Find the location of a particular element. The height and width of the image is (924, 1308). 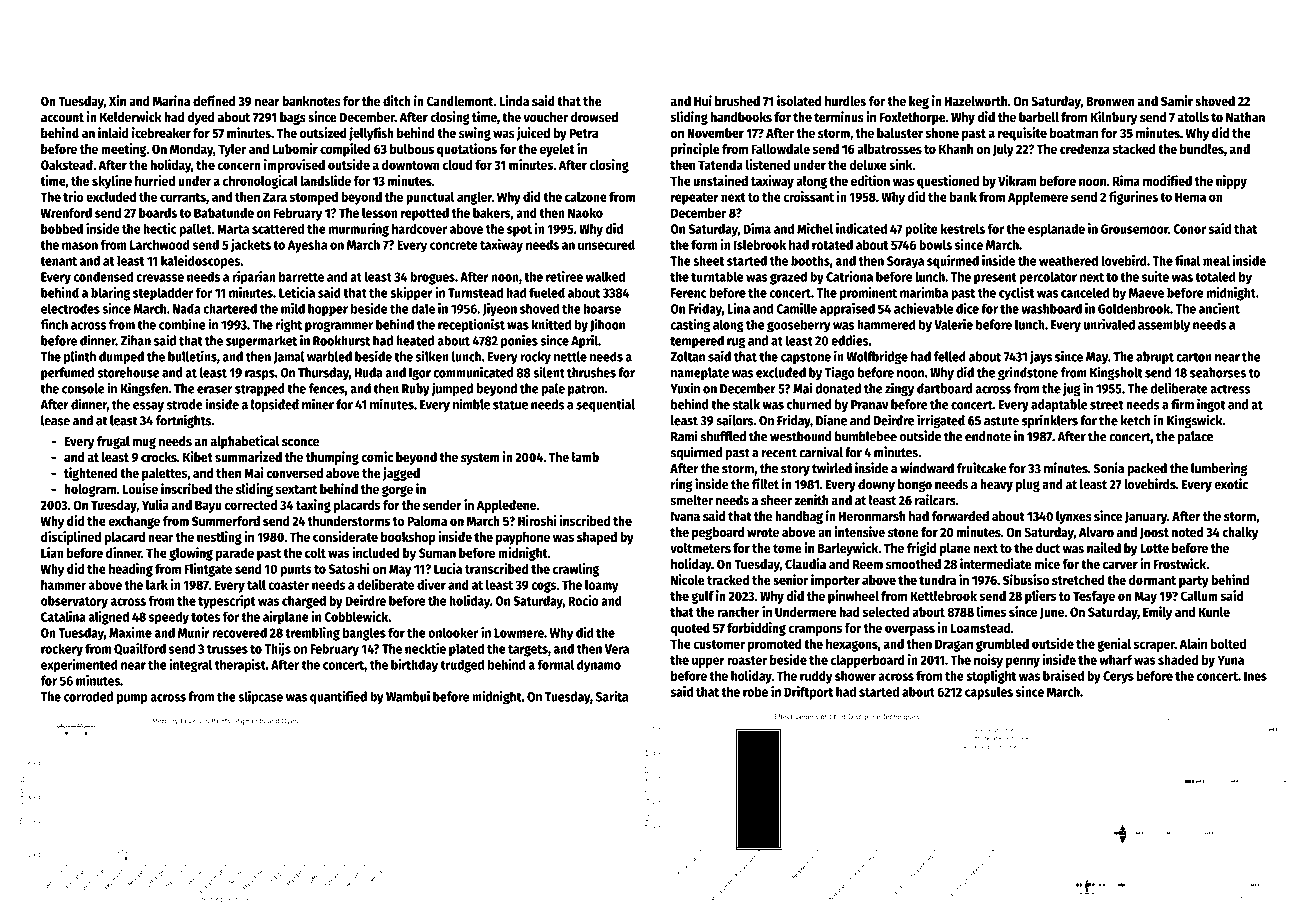

Wambui is located at coordinates (408, 696).
